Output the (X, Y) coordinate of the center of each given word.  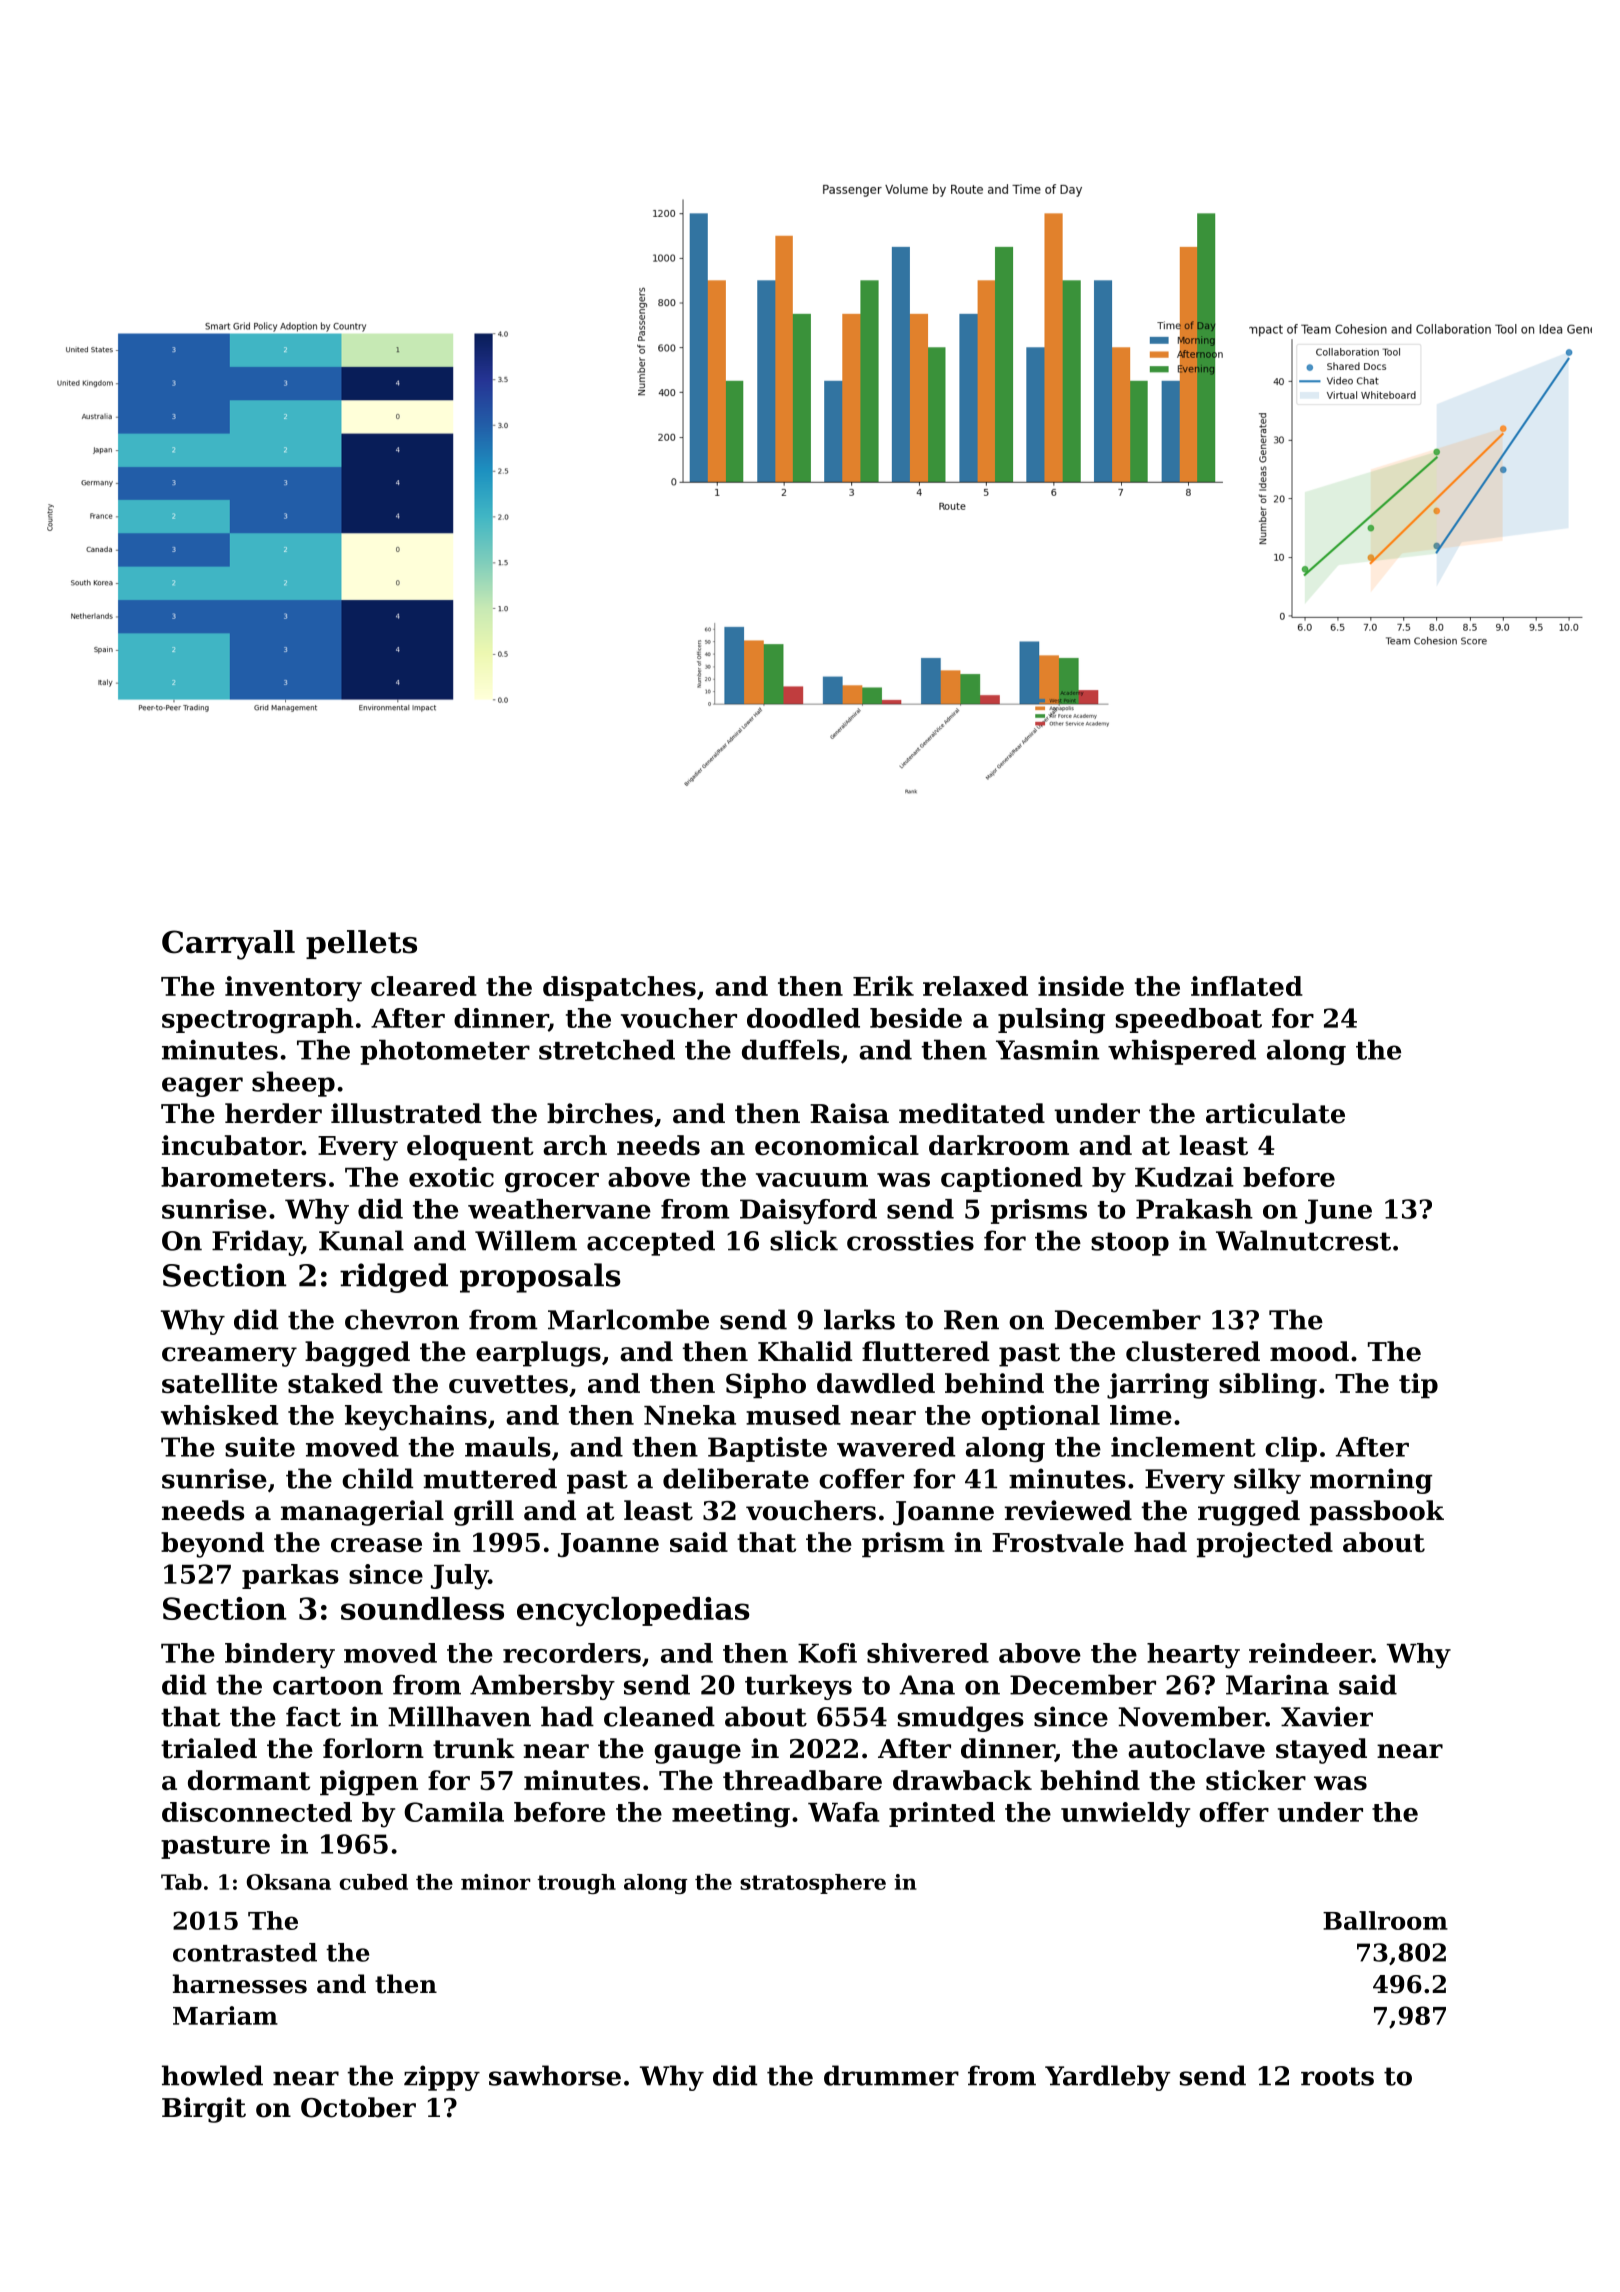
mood (1309, 1351)
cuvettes (508, 1384)
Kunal (361, 1240)
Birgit (204, 2110)
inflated (1247, 986)
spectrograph (257, 1021)
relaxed (975, 986)
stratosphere (813, 1884)
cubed (373, 1882)
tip (1418, 1386)
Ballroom (1385, 1920)
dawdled (876, 1383)
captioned (1011, 1179)
